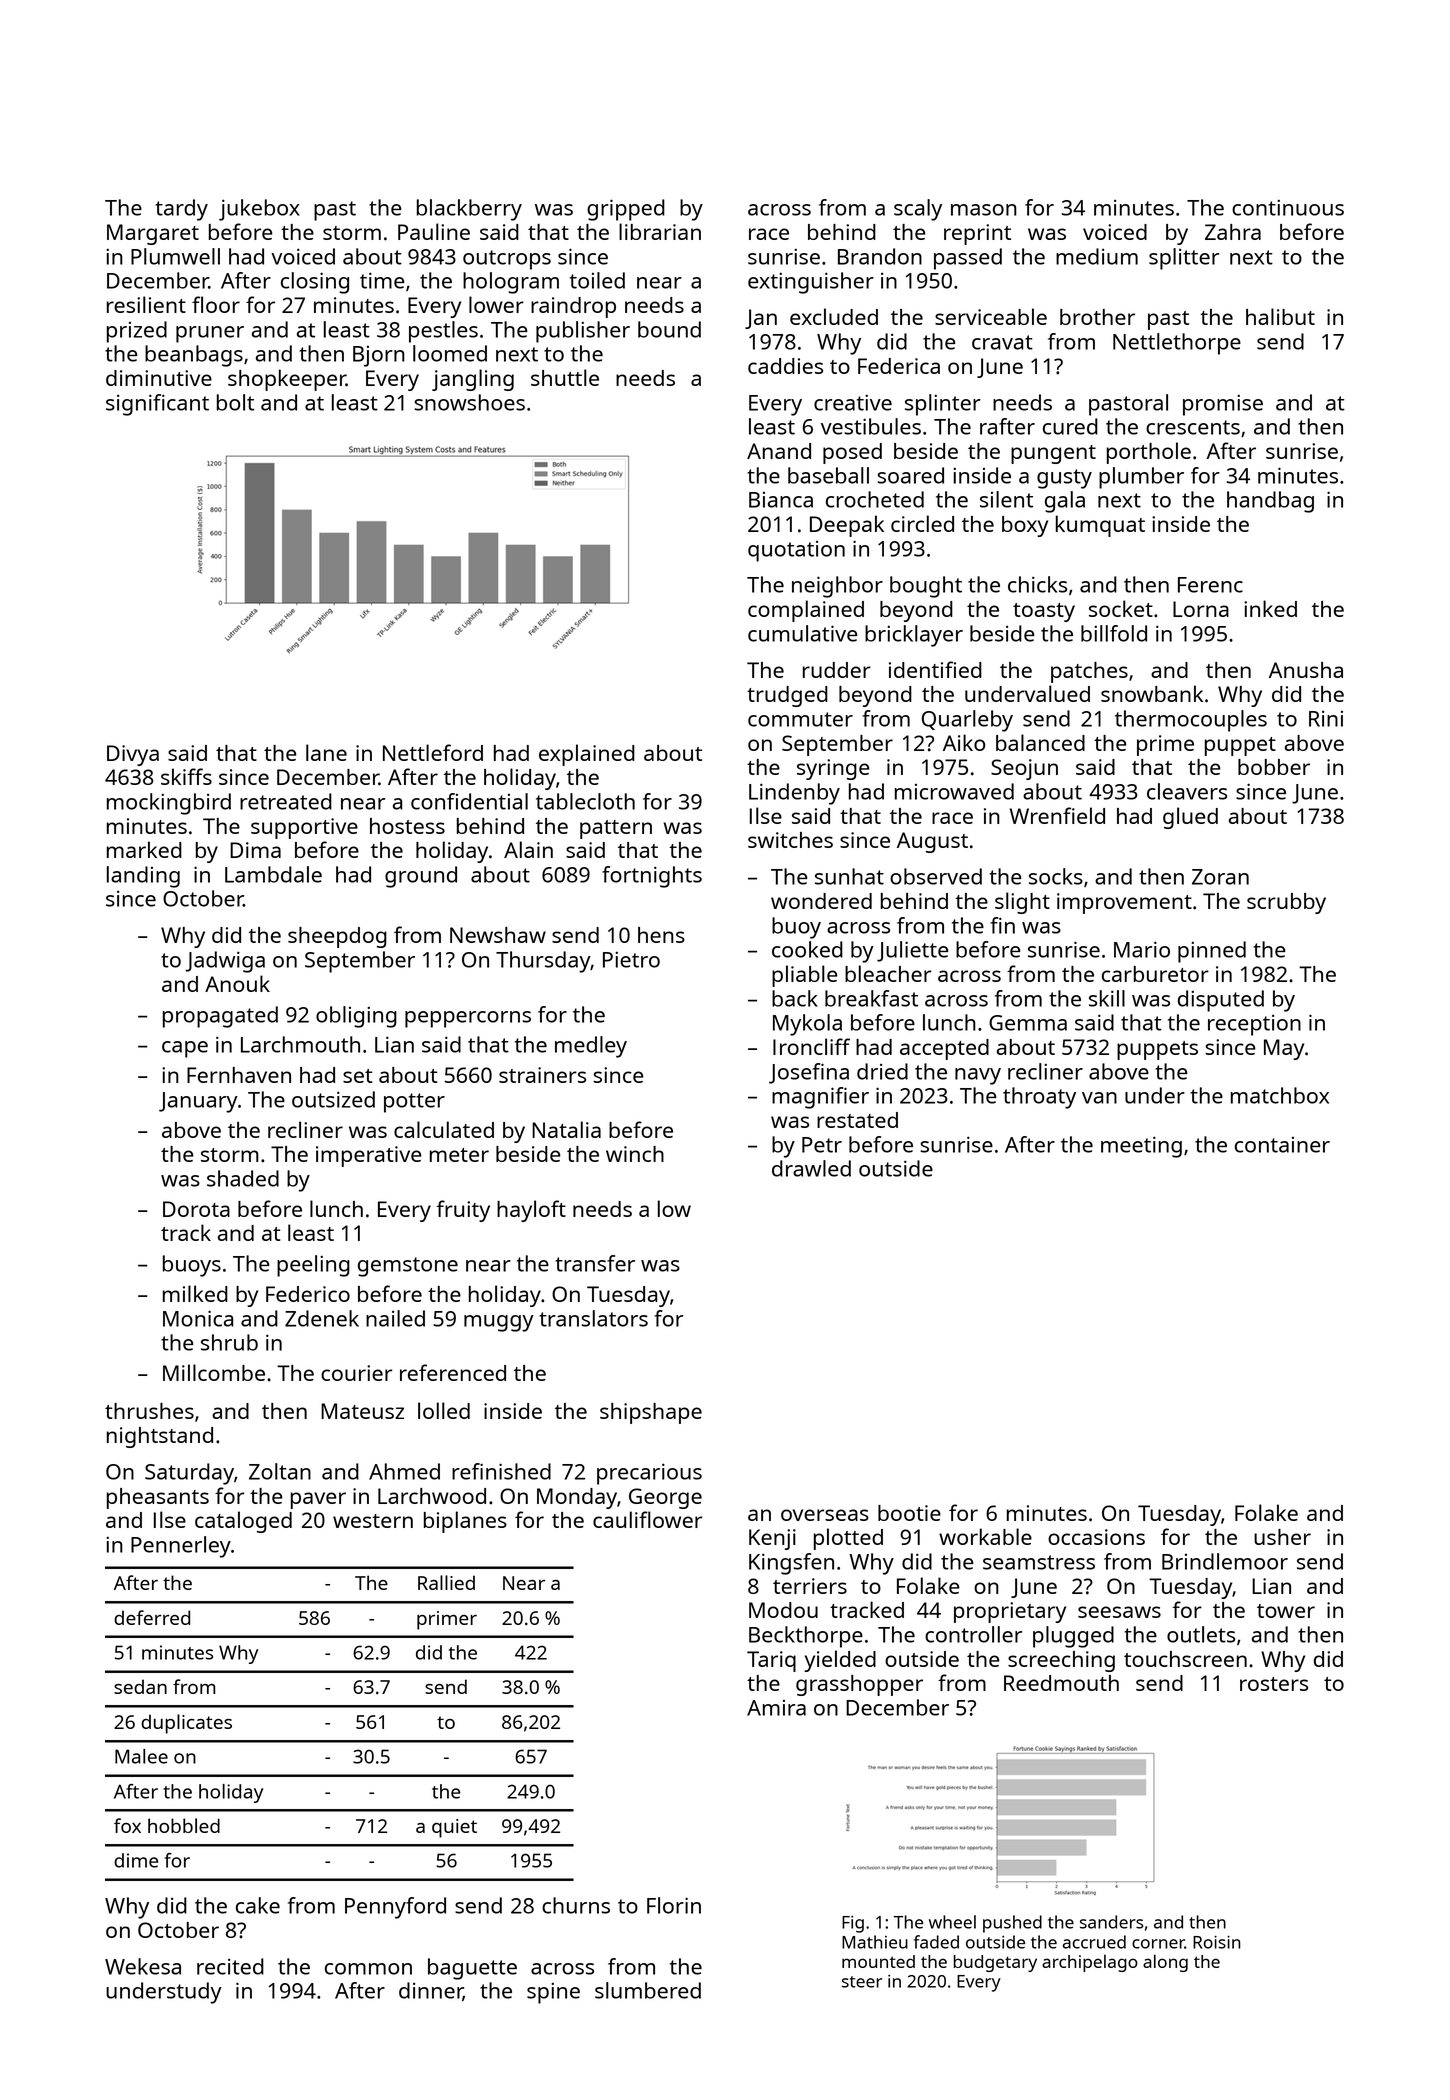  Describe the element at coordinates (243, 1522) in the image. I see `cataloged` at that location.
